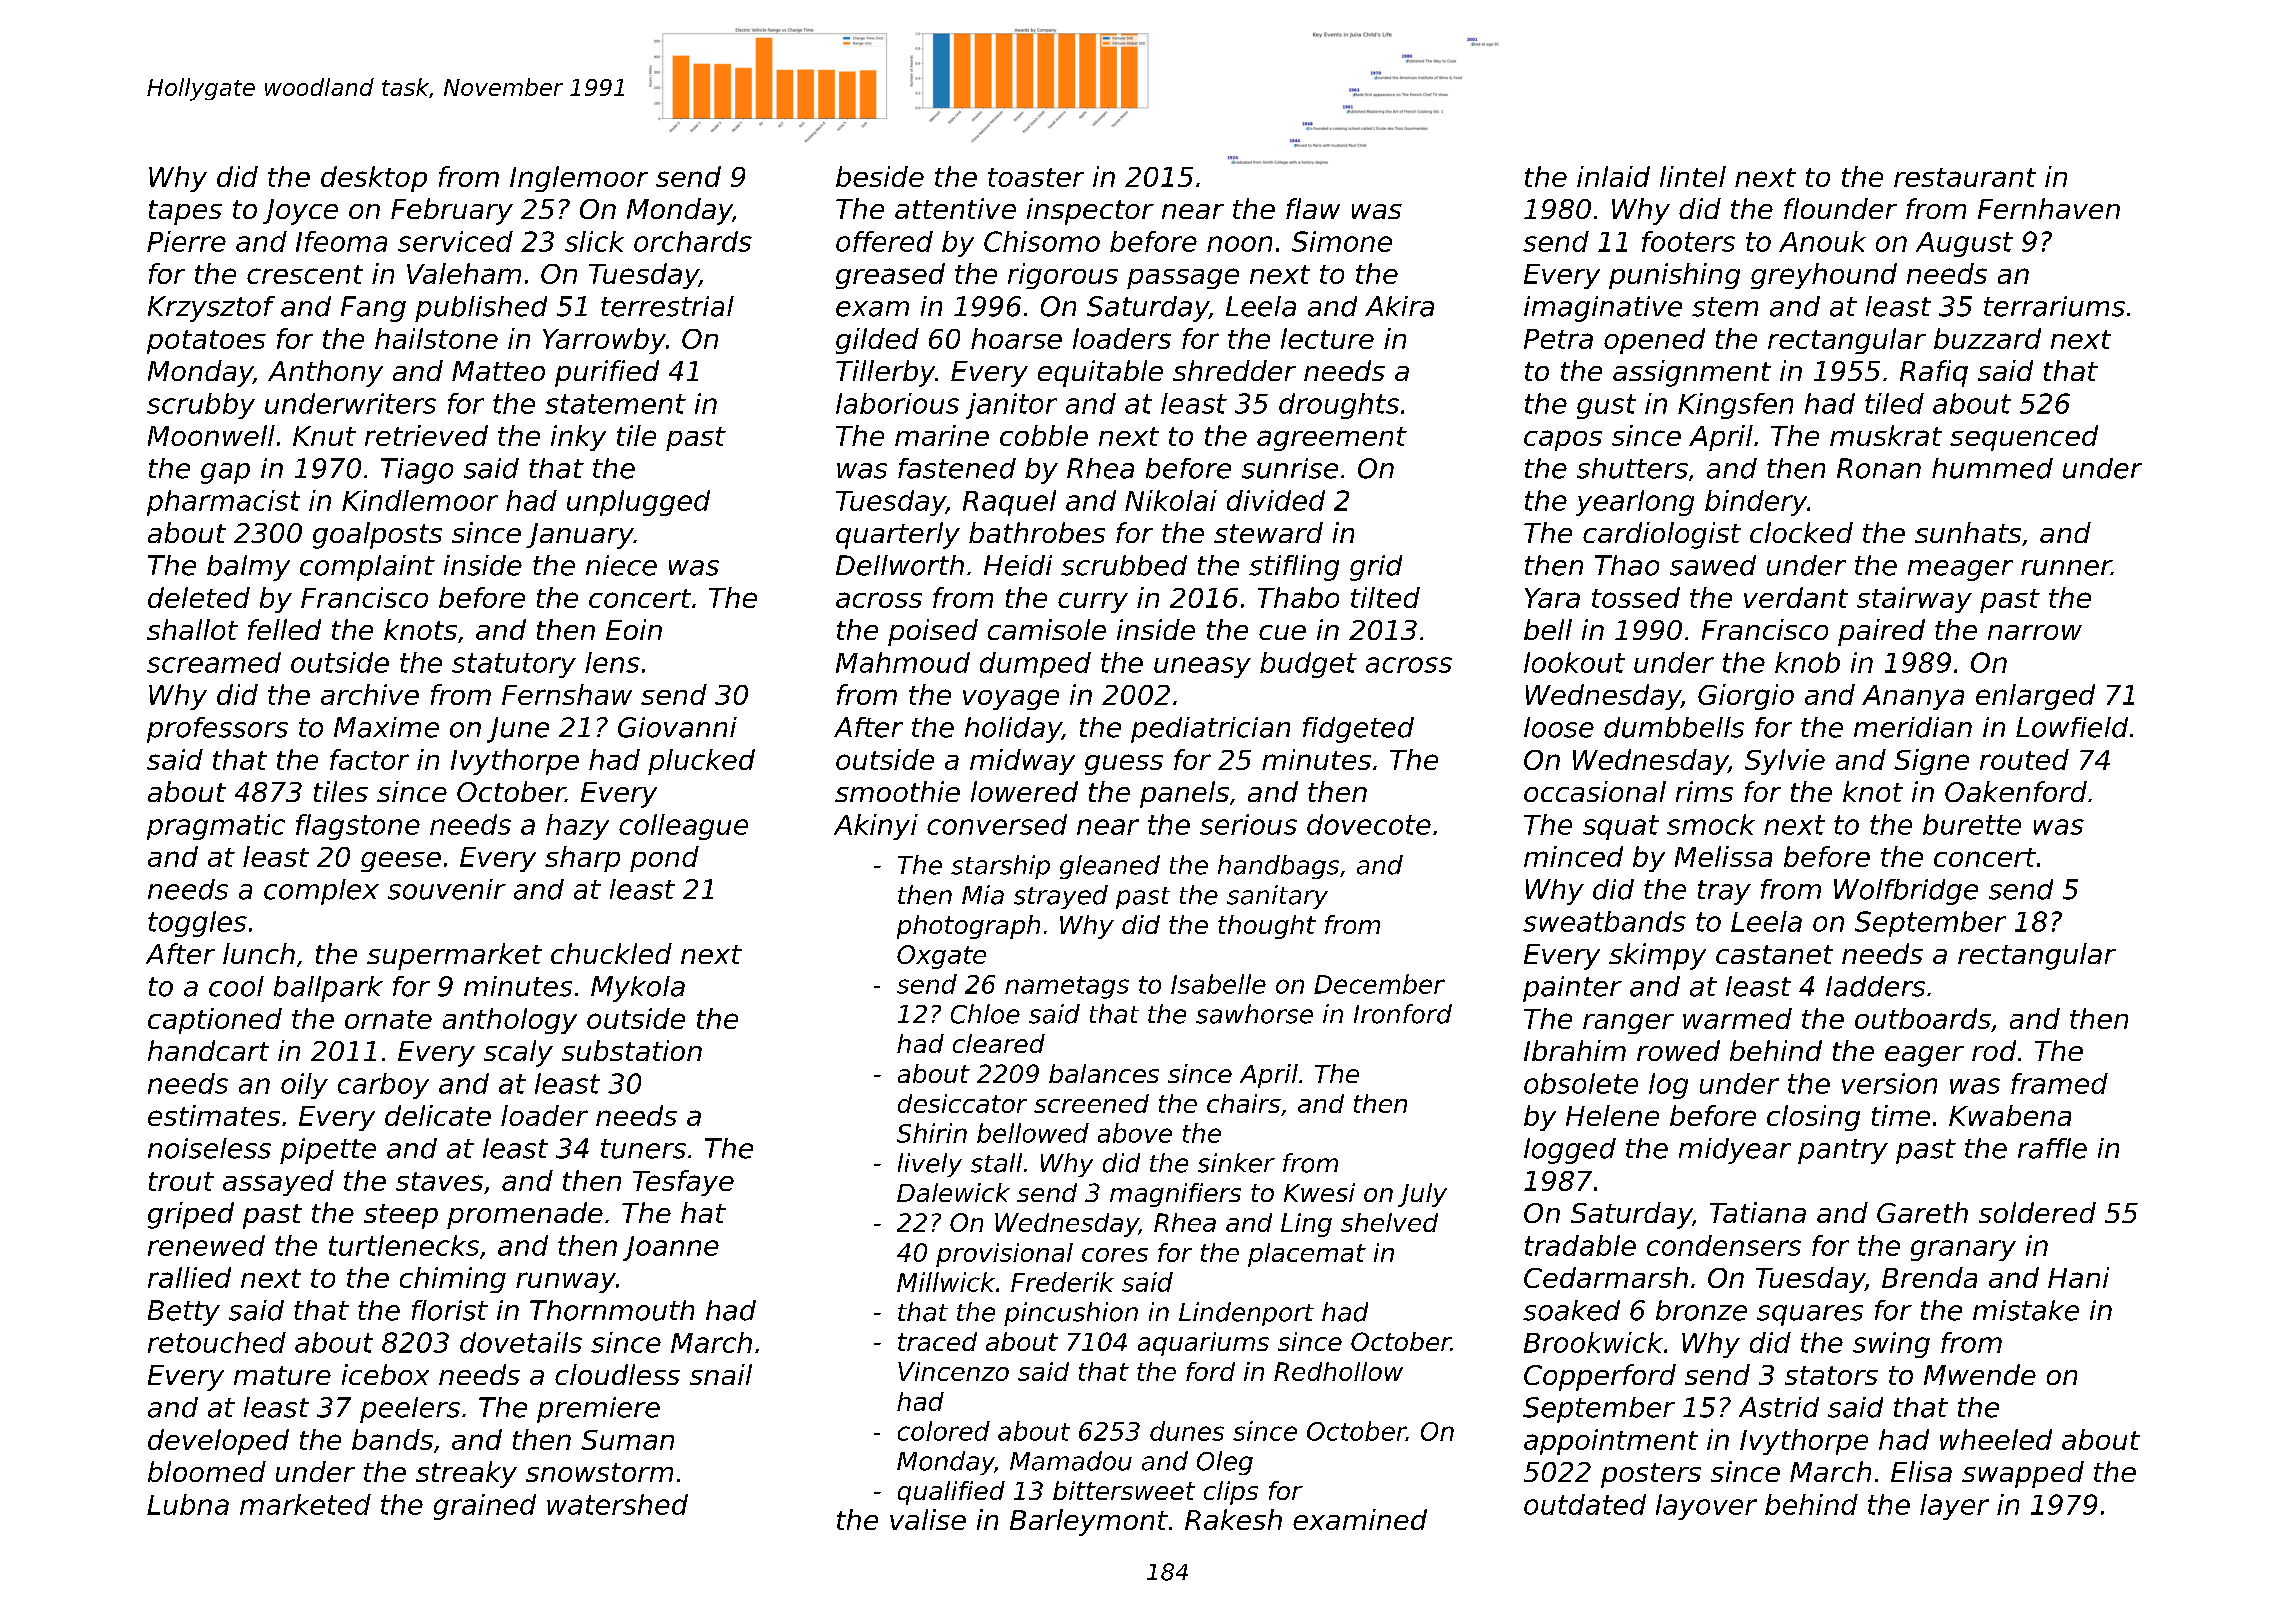 This document has height=1620, width=2292. Describe the element at coordinates (1358, 730) in the document. I see `fidgeted` at that location.
